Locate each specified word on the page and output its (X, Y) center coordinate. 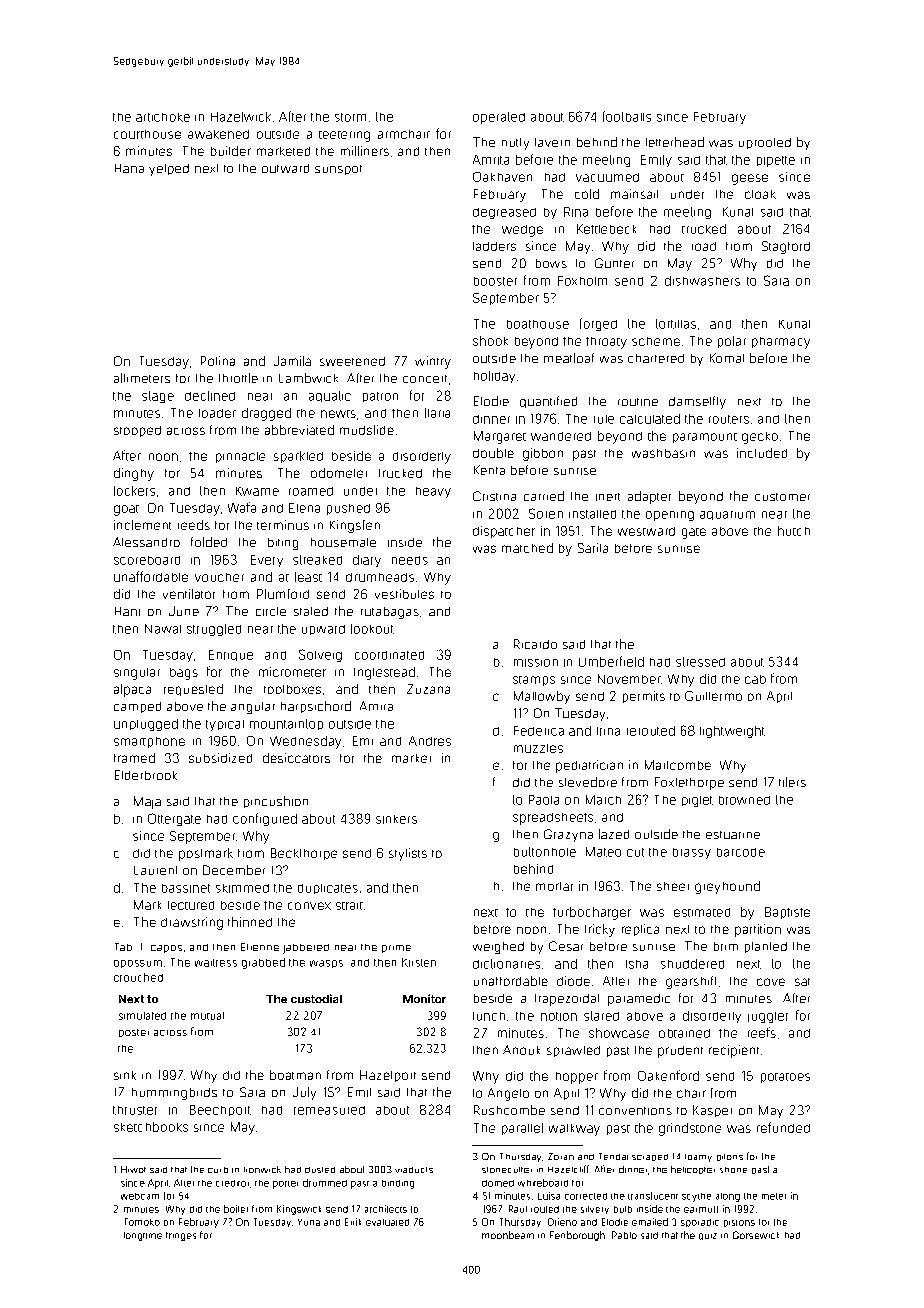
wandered (561, 436)
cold (587, 194)
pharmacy (781, 343)
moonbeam (508, 1235)
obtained (684, 1033)
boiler (236, 1209)
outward (285, 168)
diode (573, 981)
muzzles (538, 748)
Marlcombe (678, 765)
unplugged (146, 725)
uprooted (765, 143)
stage (158, 397)
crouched (138, 977)
